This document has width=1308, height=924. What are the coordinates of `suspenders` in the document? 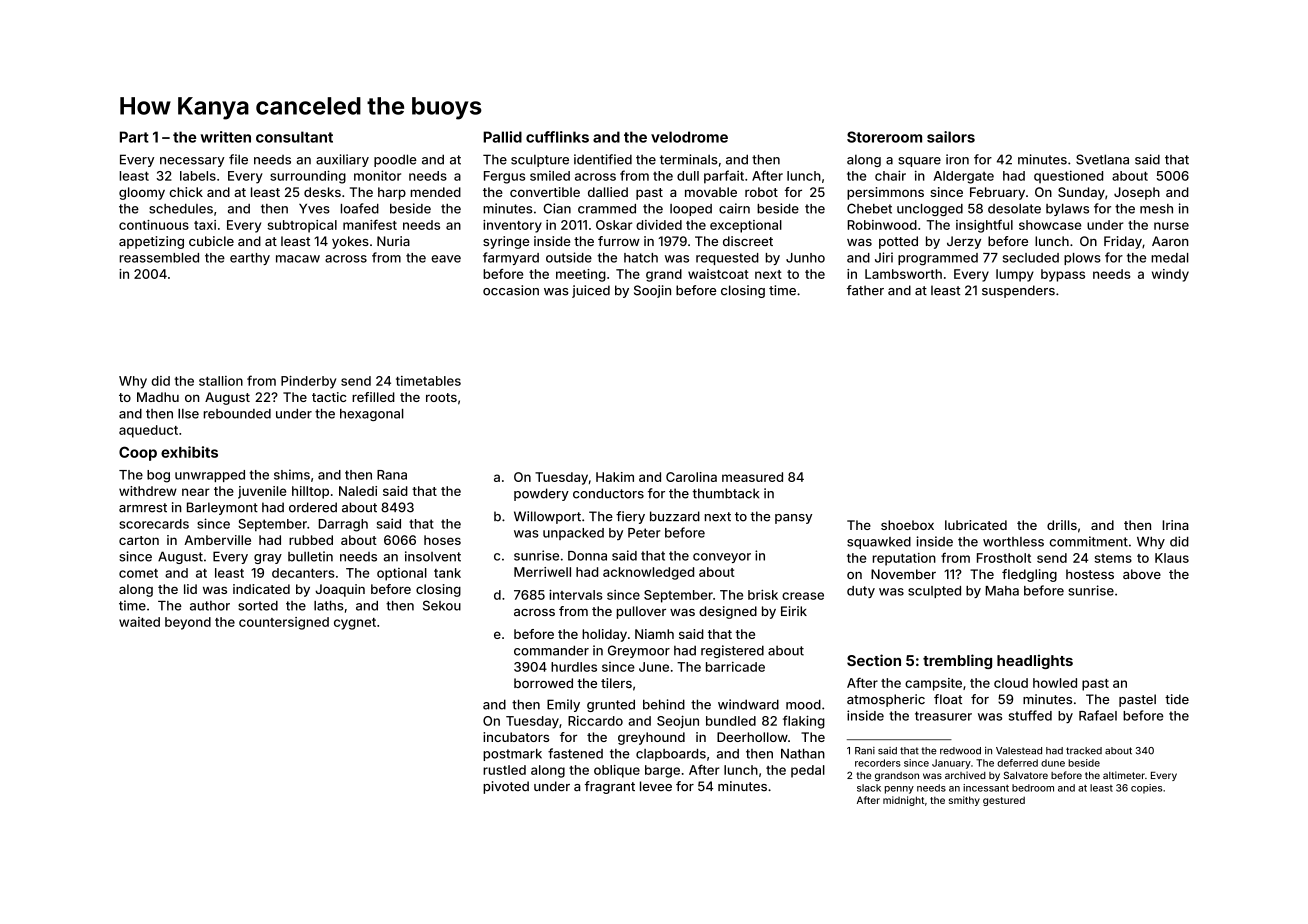 It's located at (1018, 291).
